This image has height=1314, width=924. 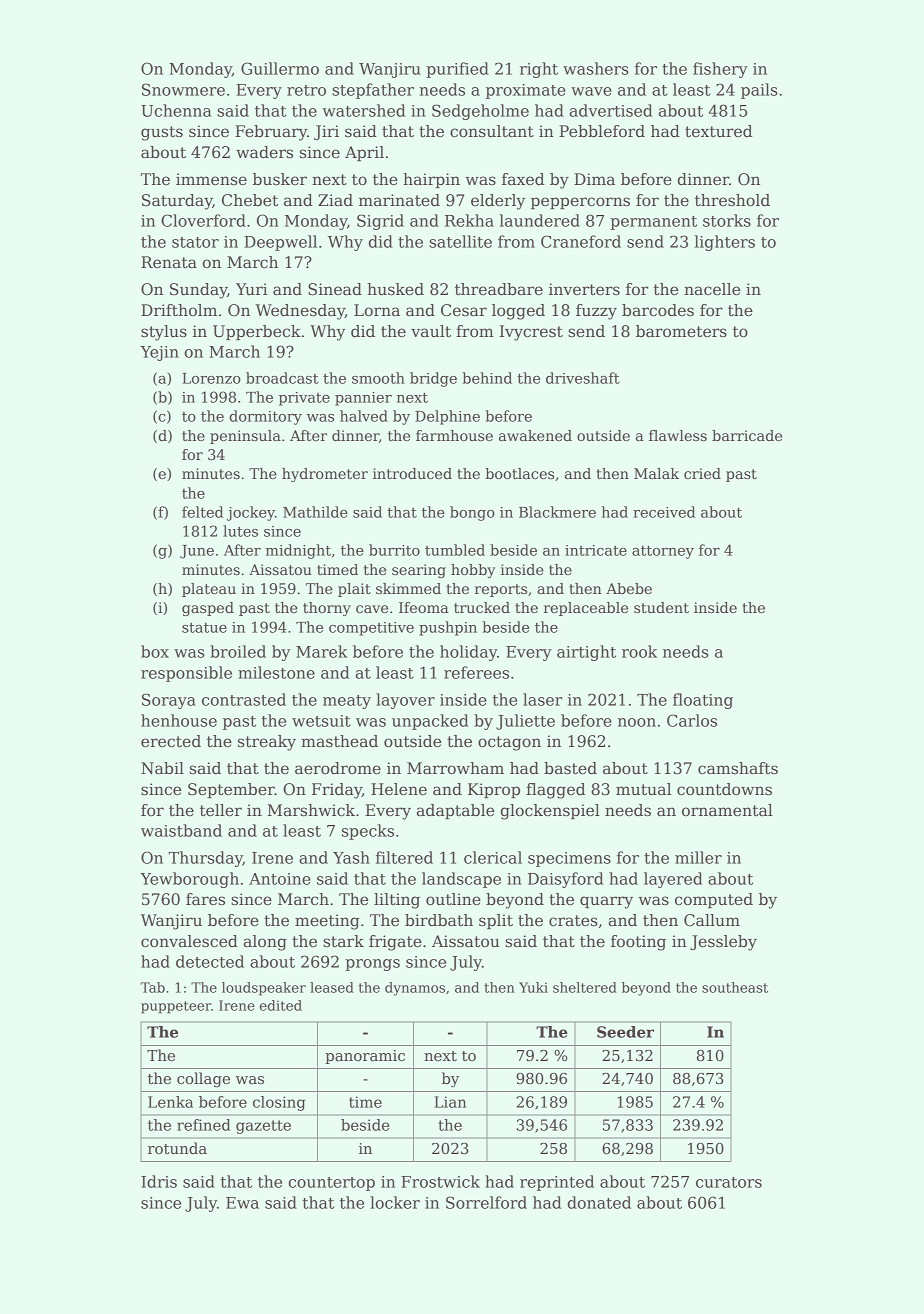 I want to click on fishery, so click(x=720, y=70).
